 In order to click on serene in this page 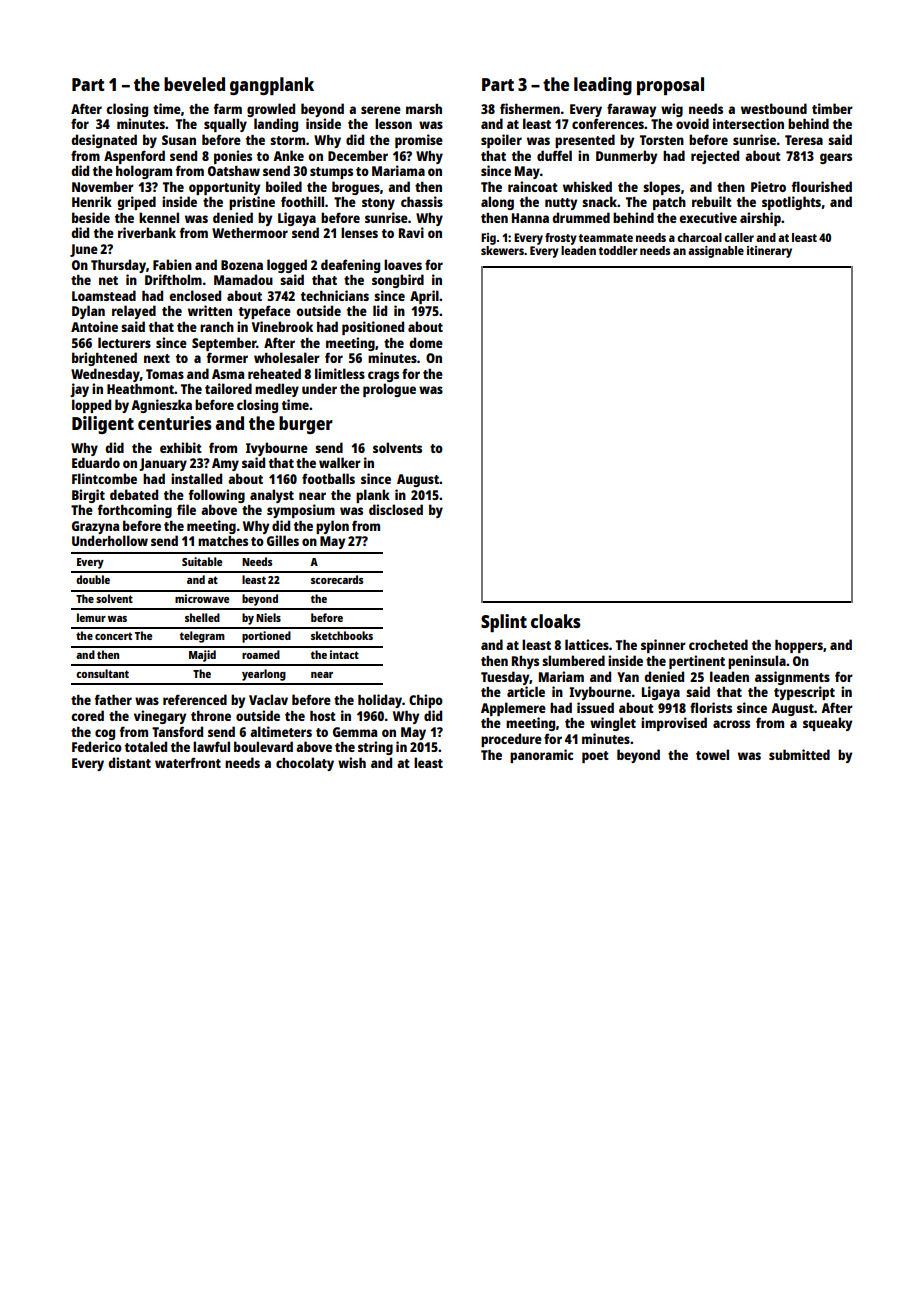, I will do `click(381, 110)`.
